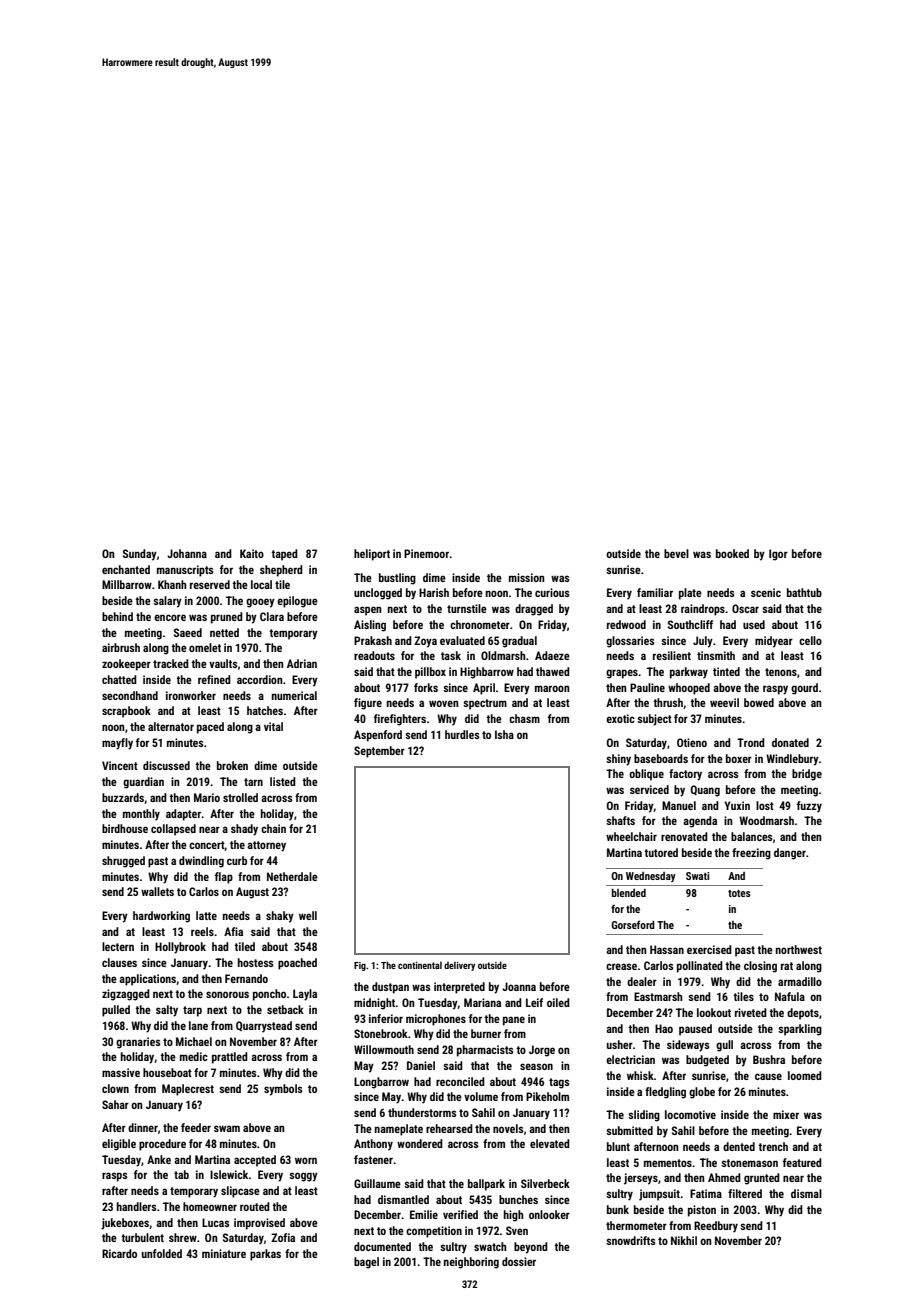 This document has height=1308, width=924. Describe the element at coordinates (504, 734) in the document. I see `Isha` at that location.
